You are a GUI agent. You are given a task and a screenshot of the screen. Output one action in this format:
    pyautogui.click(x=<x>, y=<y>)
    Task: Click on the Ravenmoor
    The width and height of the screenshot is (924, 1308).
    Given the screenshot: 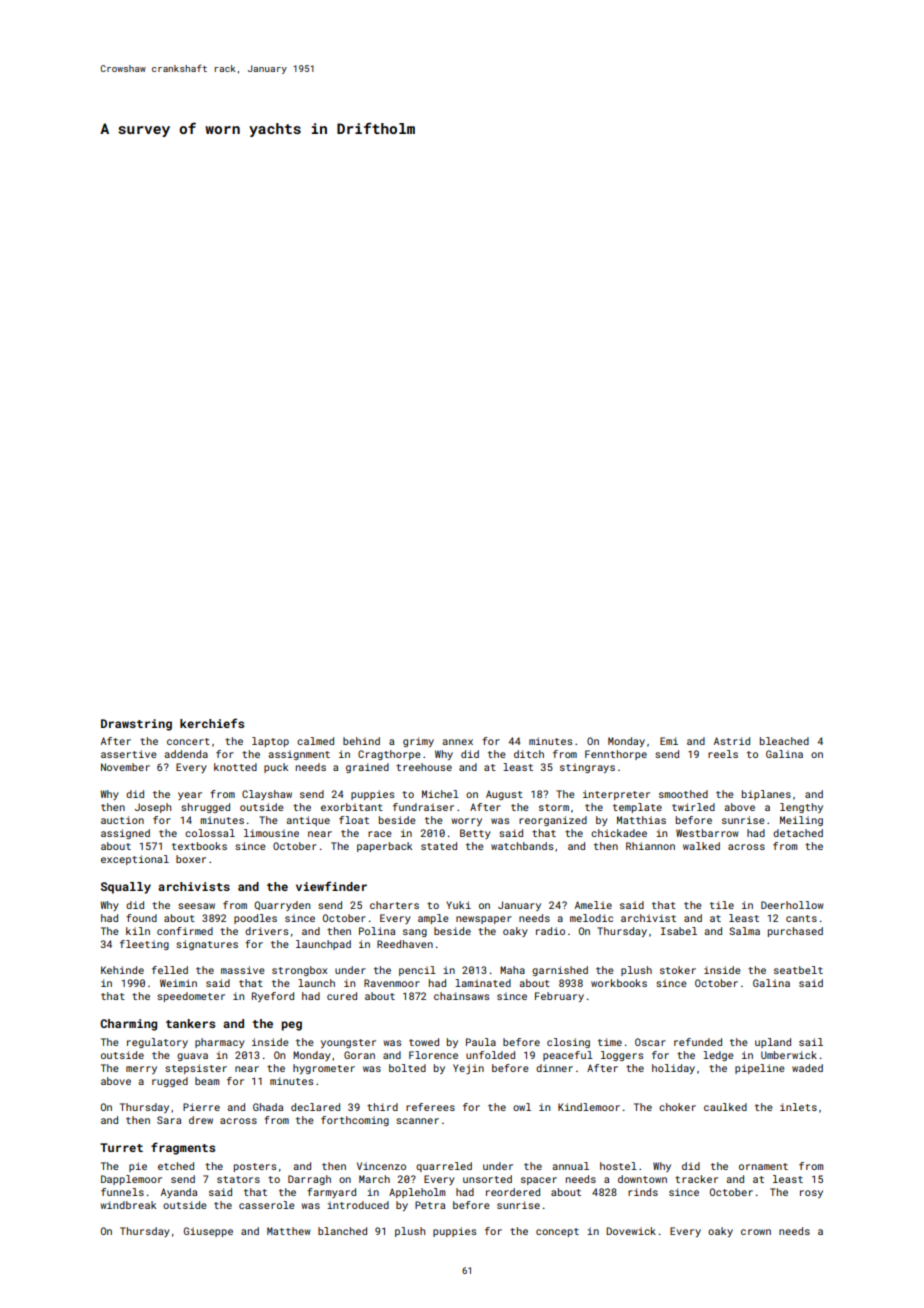 What is the action you would take?
    pyautogui.click(x=392, y=983)
